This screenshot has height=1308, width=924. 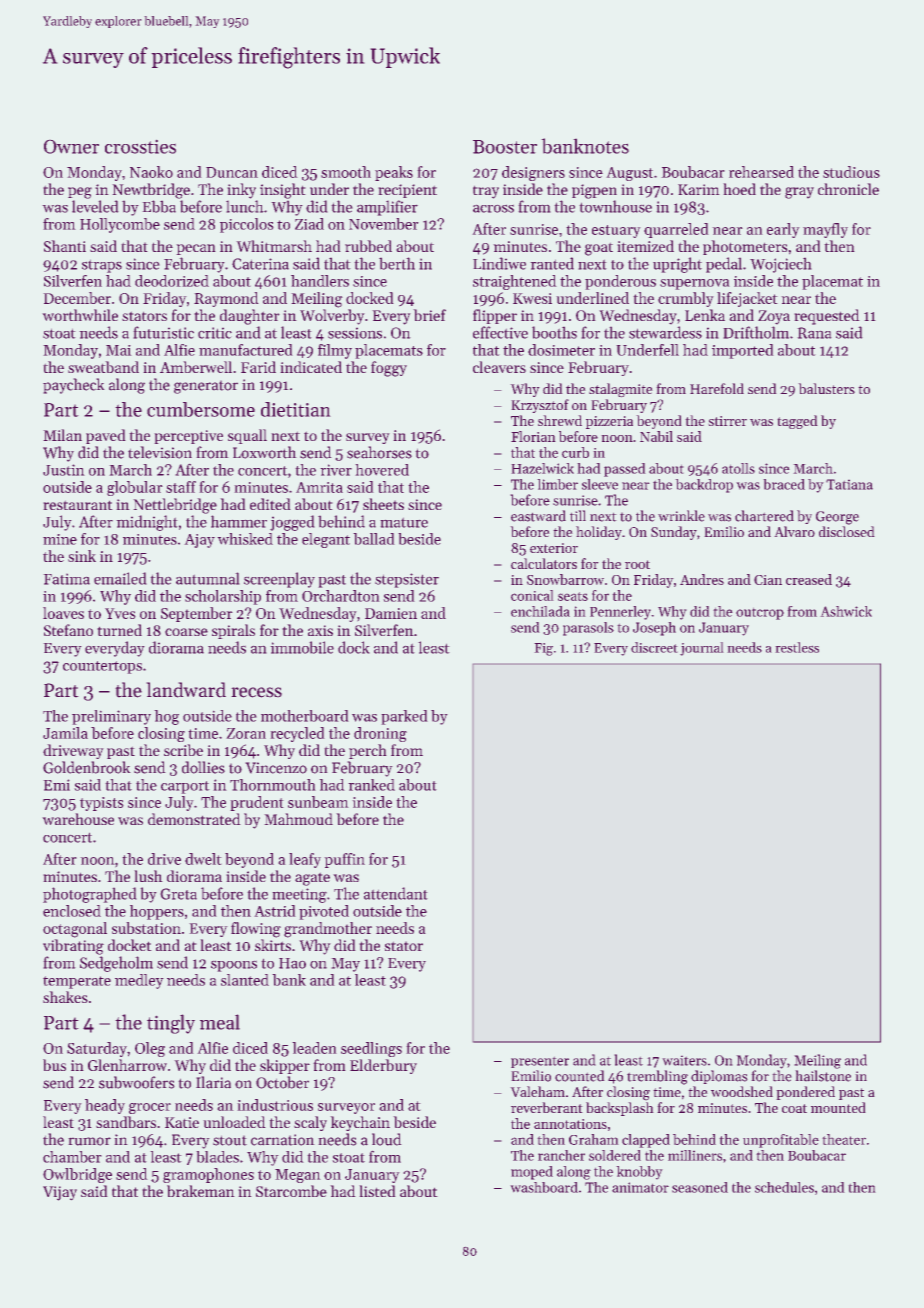 I want to click on grocer, so click(x=150, y=1108).
